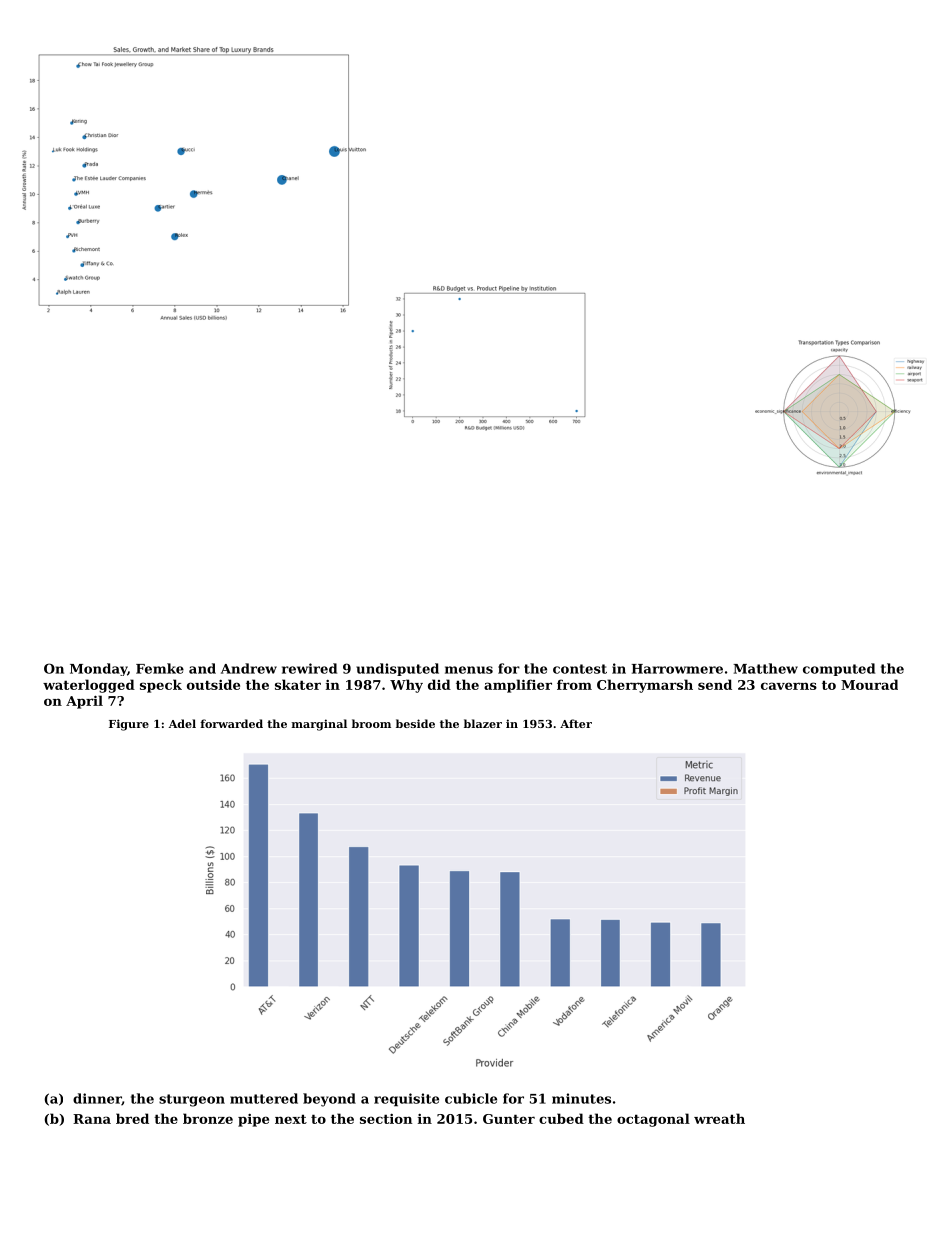 This image has height=1233, width=952. I want to click on waterlogged, so click(89, 686).
